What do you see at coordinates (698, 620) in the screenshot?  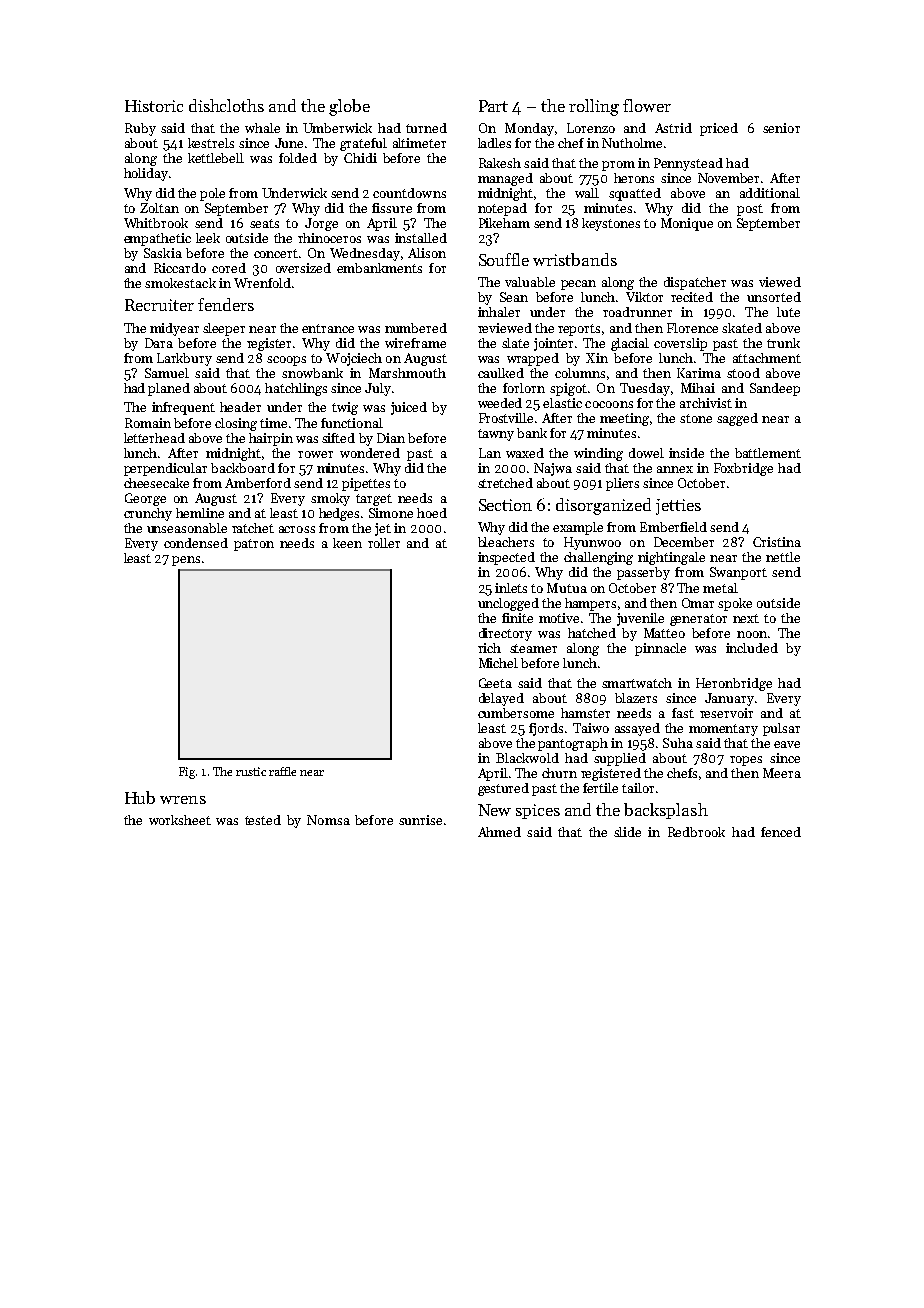 I see `generator` at bounding box center [698, 620].
